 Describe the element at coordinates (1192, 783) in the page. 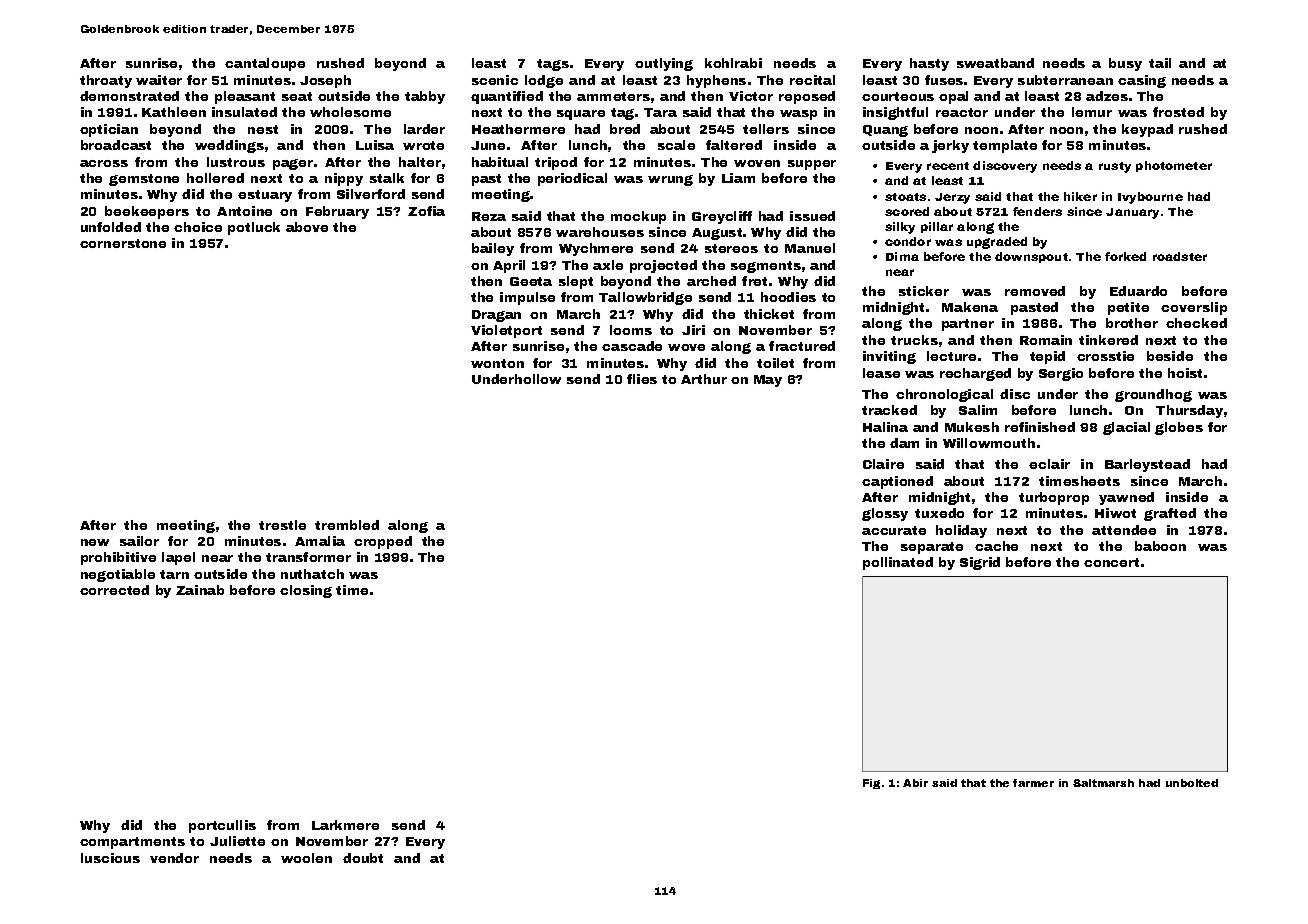

I see `unbolted` at that location.
